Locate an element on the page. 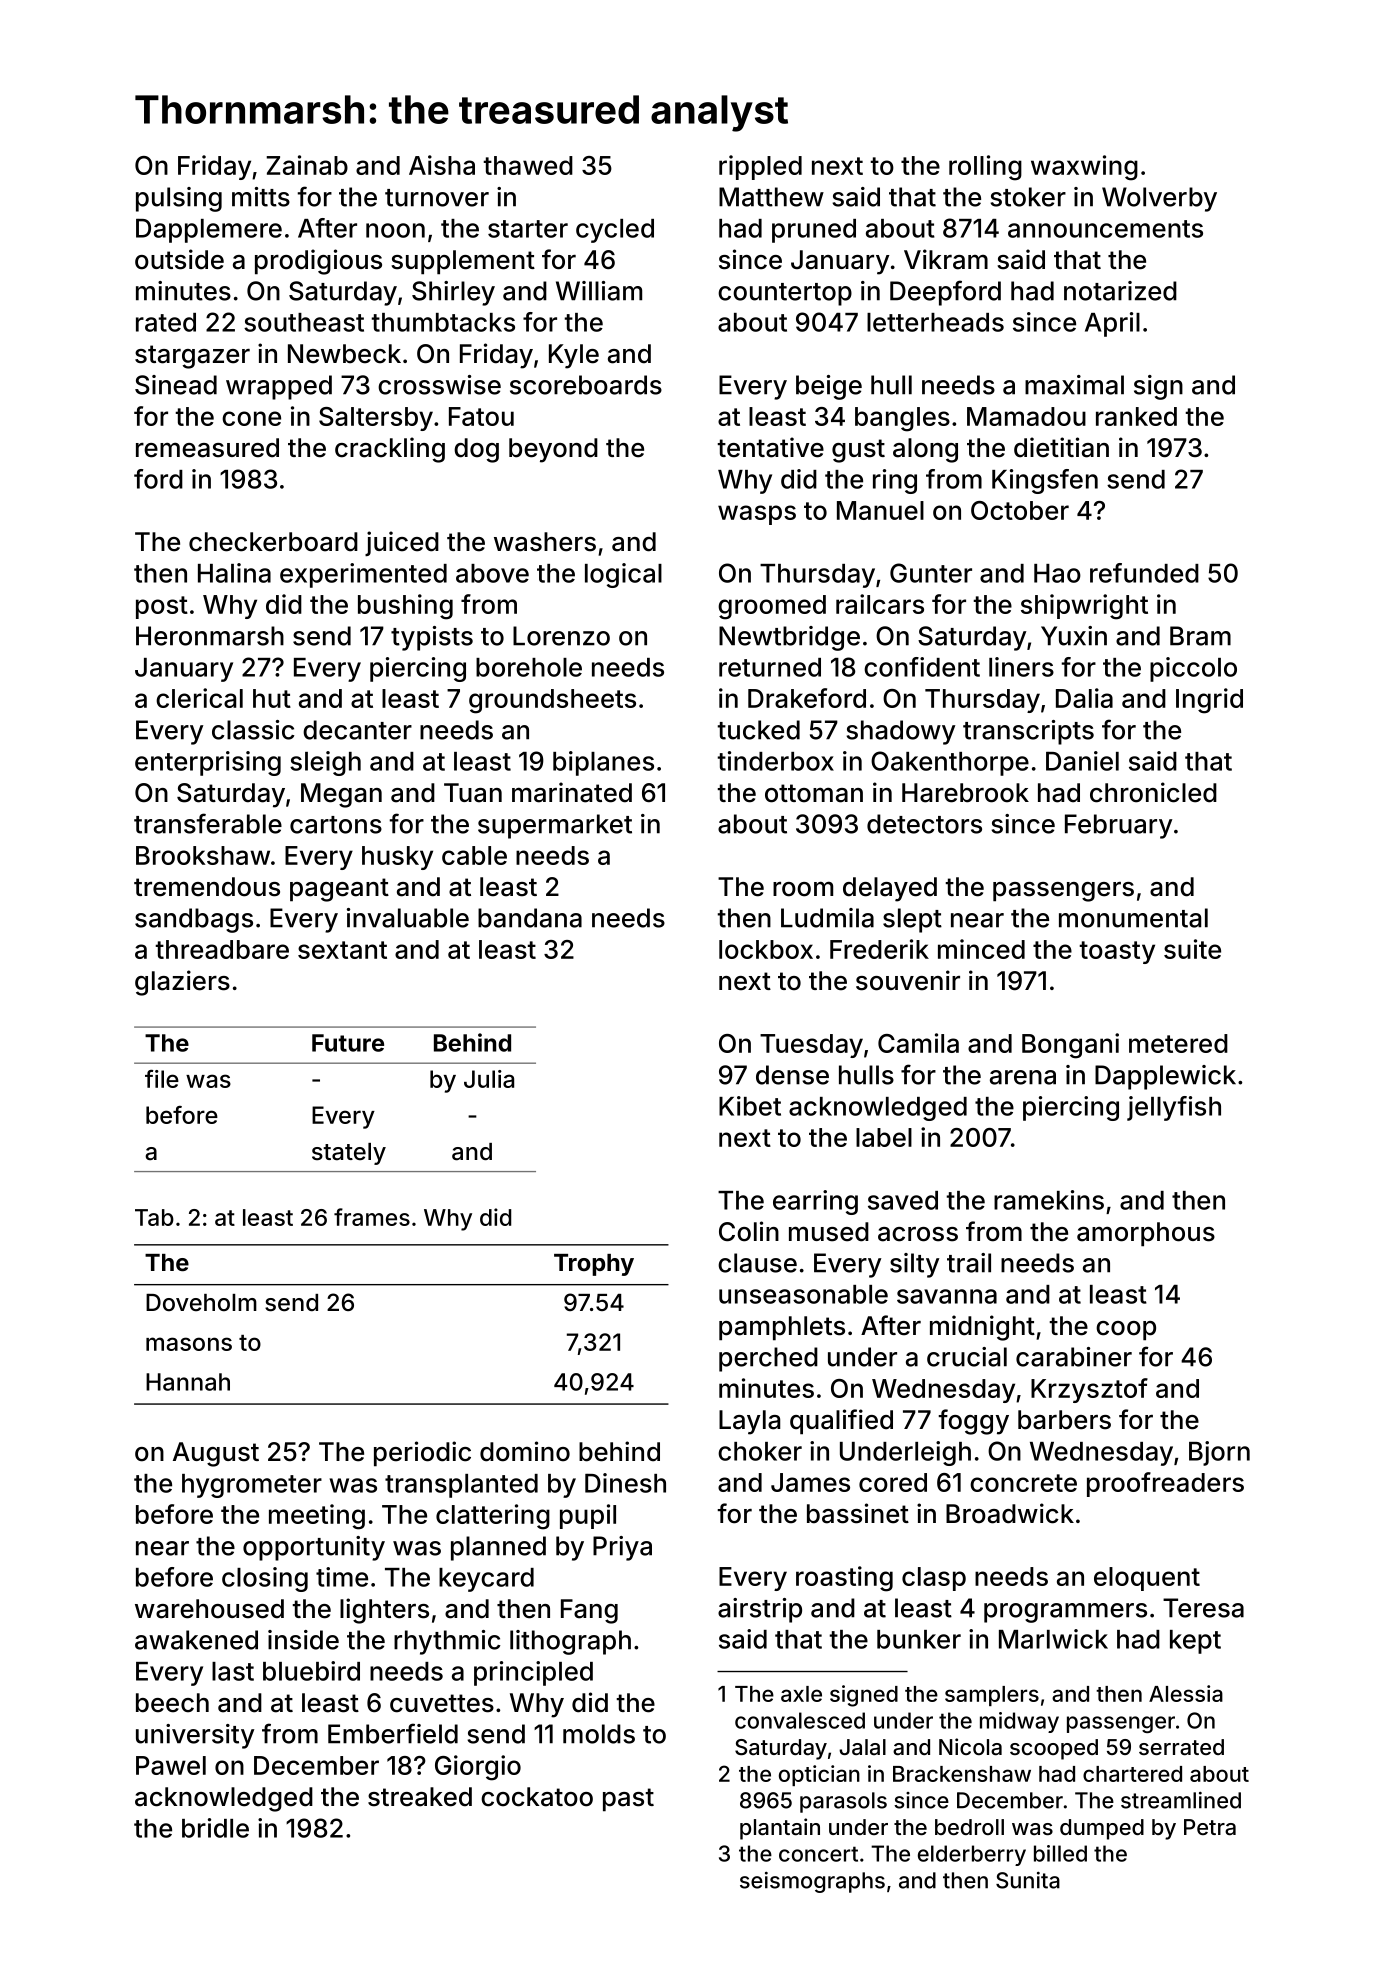 Image resolution: width=1386 pixels, height=1969 pixels. tremendous is located at coordinates (207, 887).
